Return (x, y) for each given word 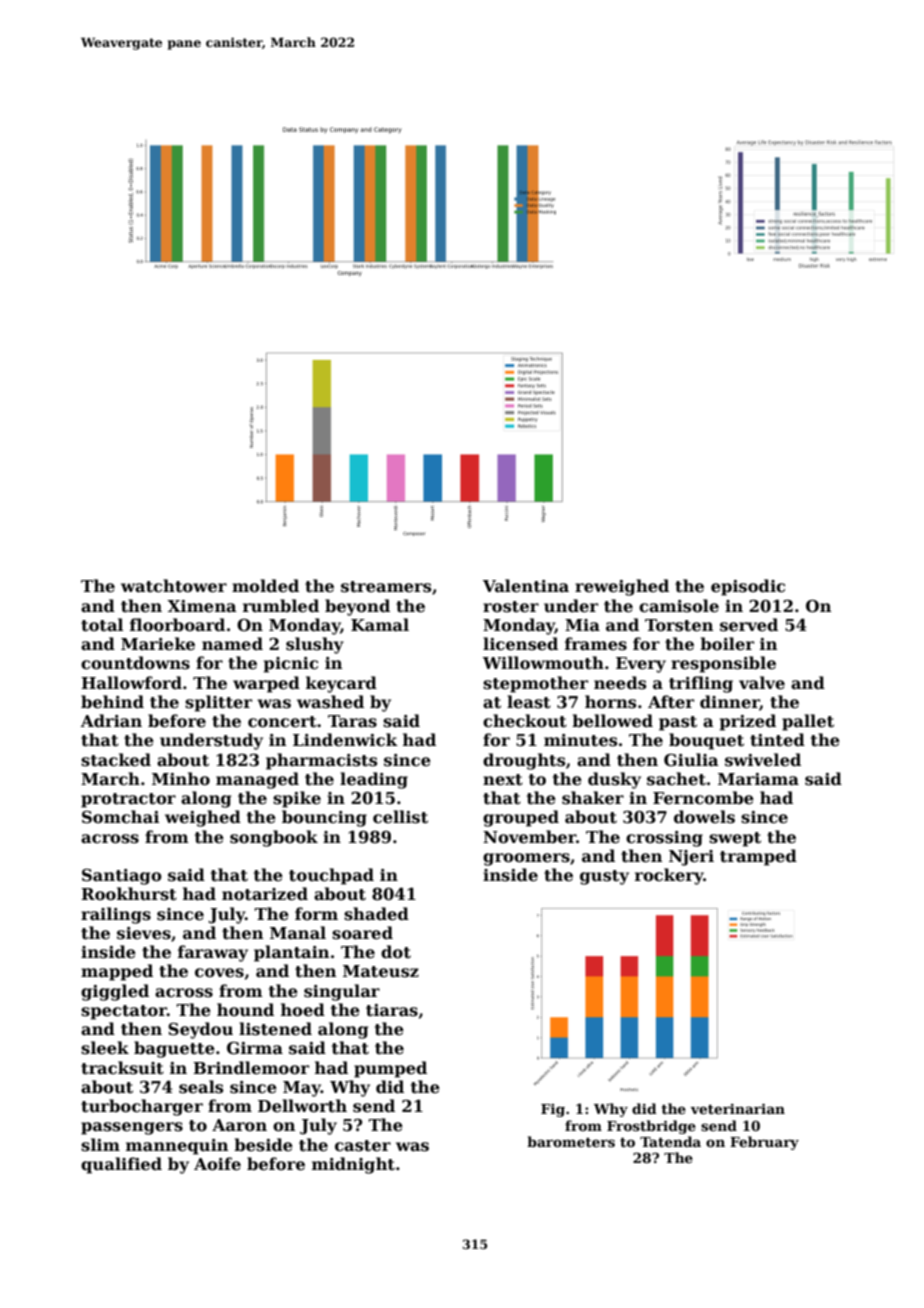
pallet (808, 722)
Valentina (526, 586)
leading (374, 780)
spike (297, 799)
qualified (121, 1165)
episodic (748, 587)
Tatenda (670, 1141)
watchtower (174, 586)
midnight (353, 1165)
